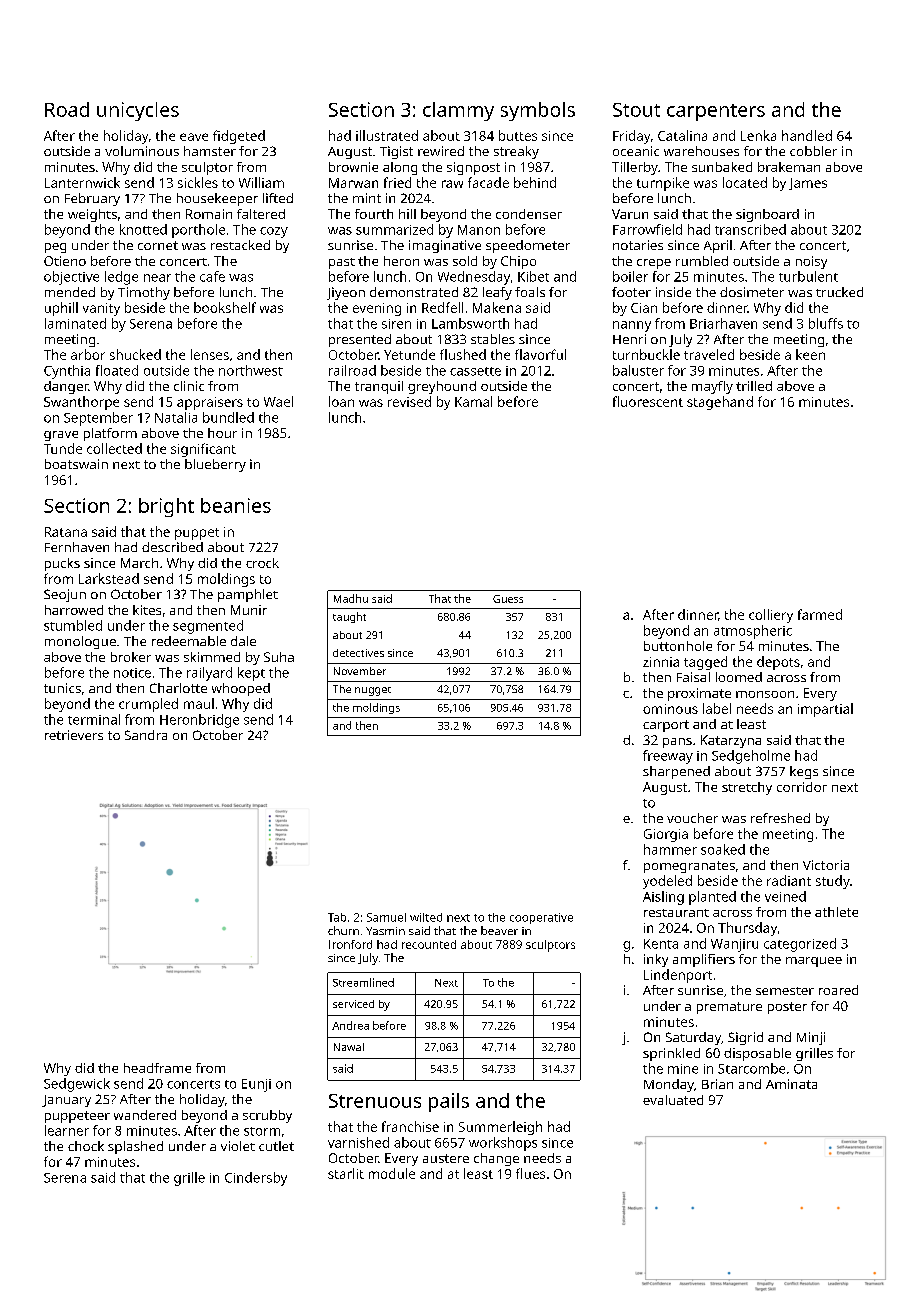 This screenshot has height=1316, width=908. What do you see at coordinates (789, 880) in the screenshot?
I see `radiant` at bounding box center [789, 880].
